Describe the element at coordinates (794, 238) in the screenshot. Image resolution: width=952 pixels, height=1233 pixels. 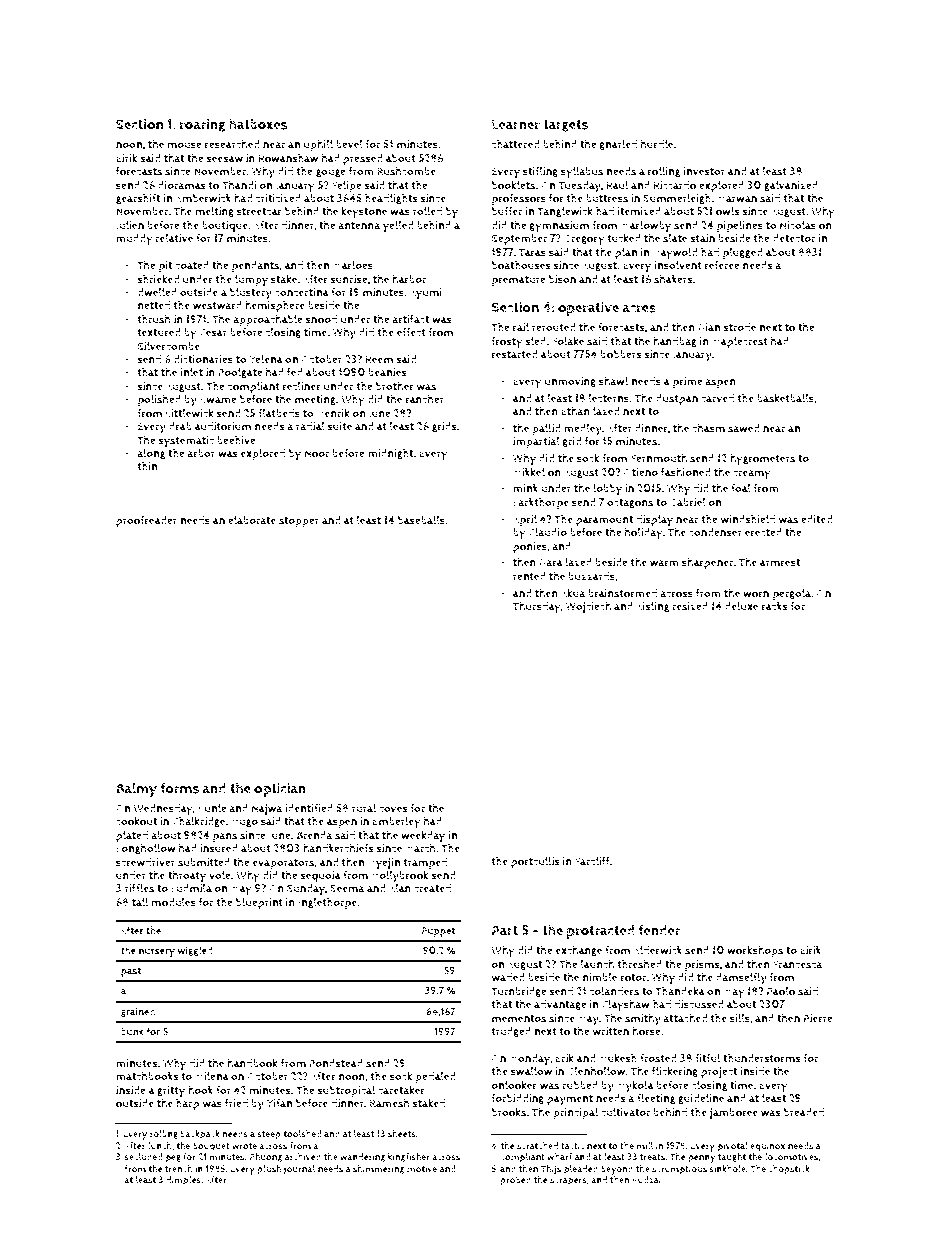
I see `detector` at that location.
